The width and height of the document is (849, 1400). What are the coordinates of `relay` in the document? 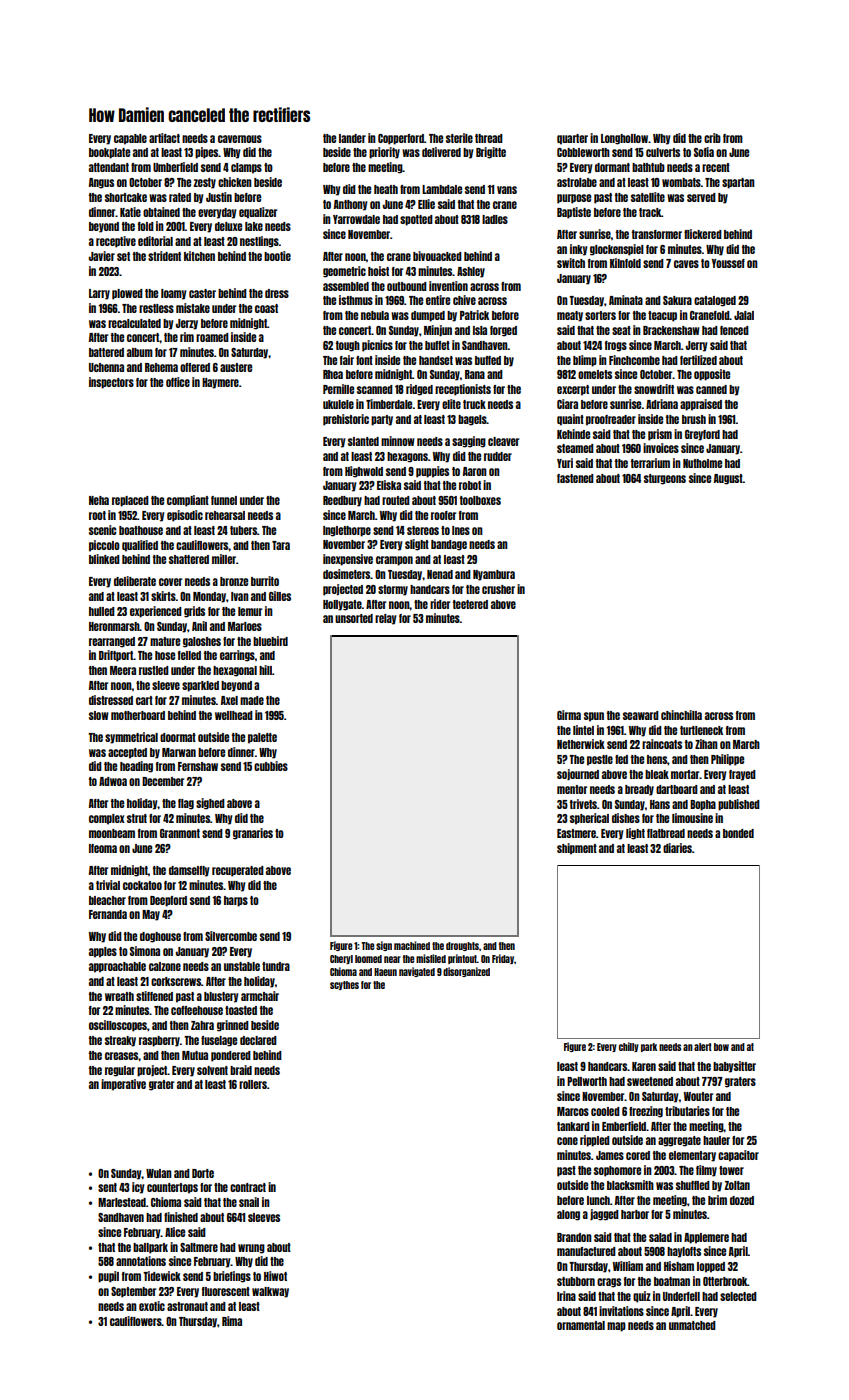 It's located at (385, 619).
